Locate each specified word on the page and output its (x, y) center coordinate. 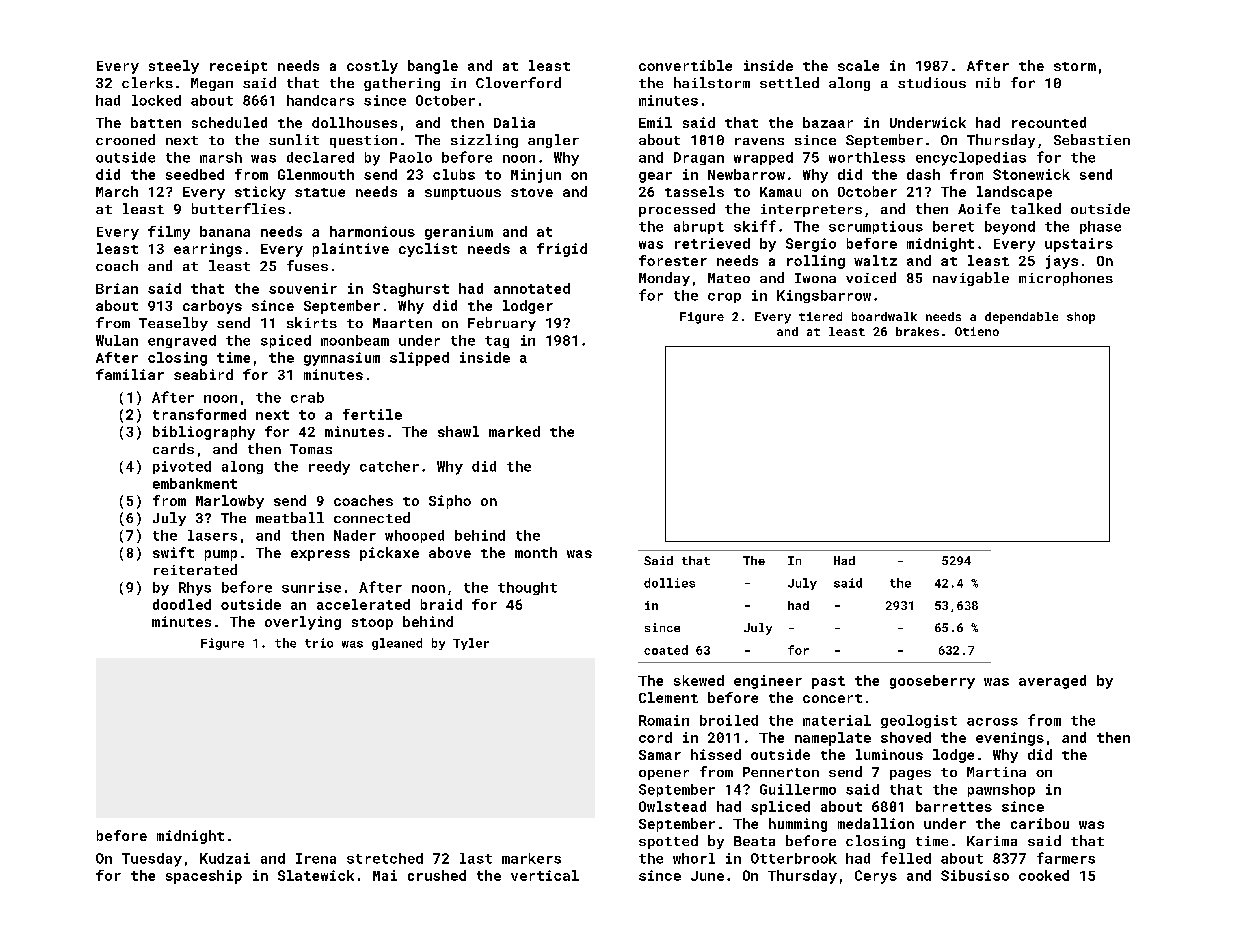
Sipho (450, 502)
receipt (238, 67)
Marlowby (230, 502)
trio (319, 643)
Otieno (977, 331)
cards (173, 448)
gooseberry (932, 682)
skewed (699, 680)
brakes (917, 331)
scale (858, 65)
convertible (685, 65)
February (502, 324)
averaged (1052, 682)
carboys (212, 307)
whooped (414, 536)
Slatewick (316, 875)
